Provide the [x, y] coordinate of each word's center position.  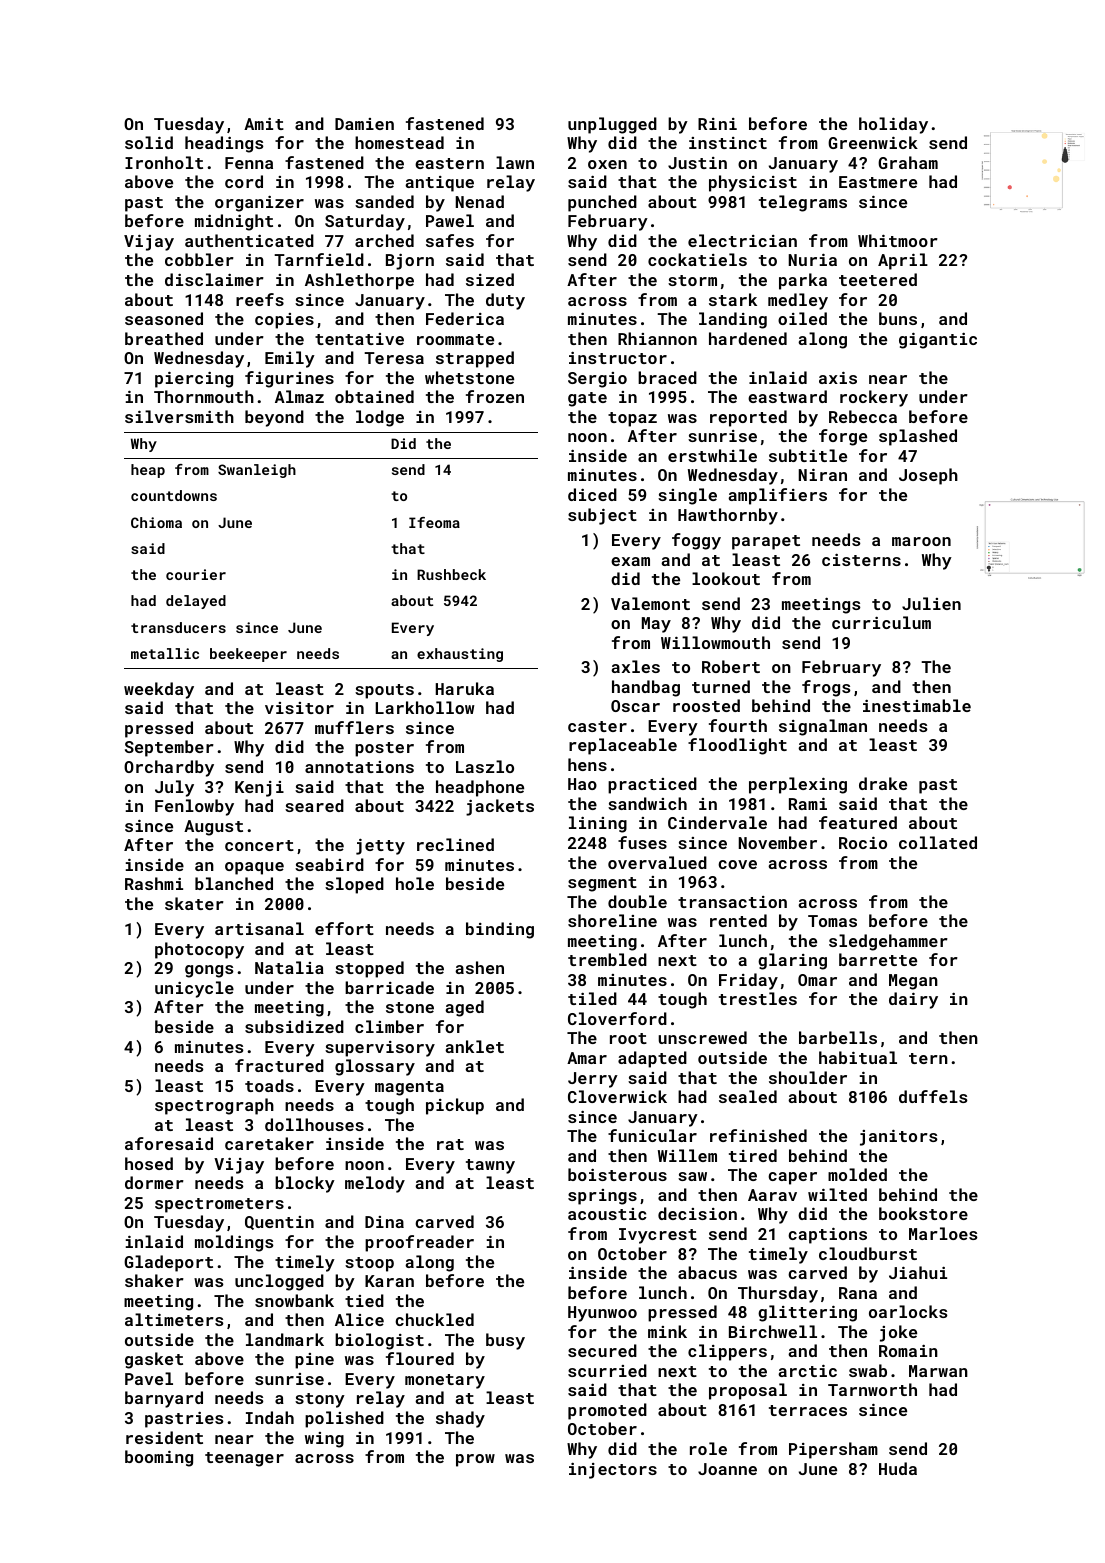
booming [159, 1458]
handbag [646, 688]
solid [149, 142]
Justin [697, 163]
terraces [808, 1410]
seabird [329, 864]
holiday [893, 125]
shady [460, 1419]
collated [938, 842]
